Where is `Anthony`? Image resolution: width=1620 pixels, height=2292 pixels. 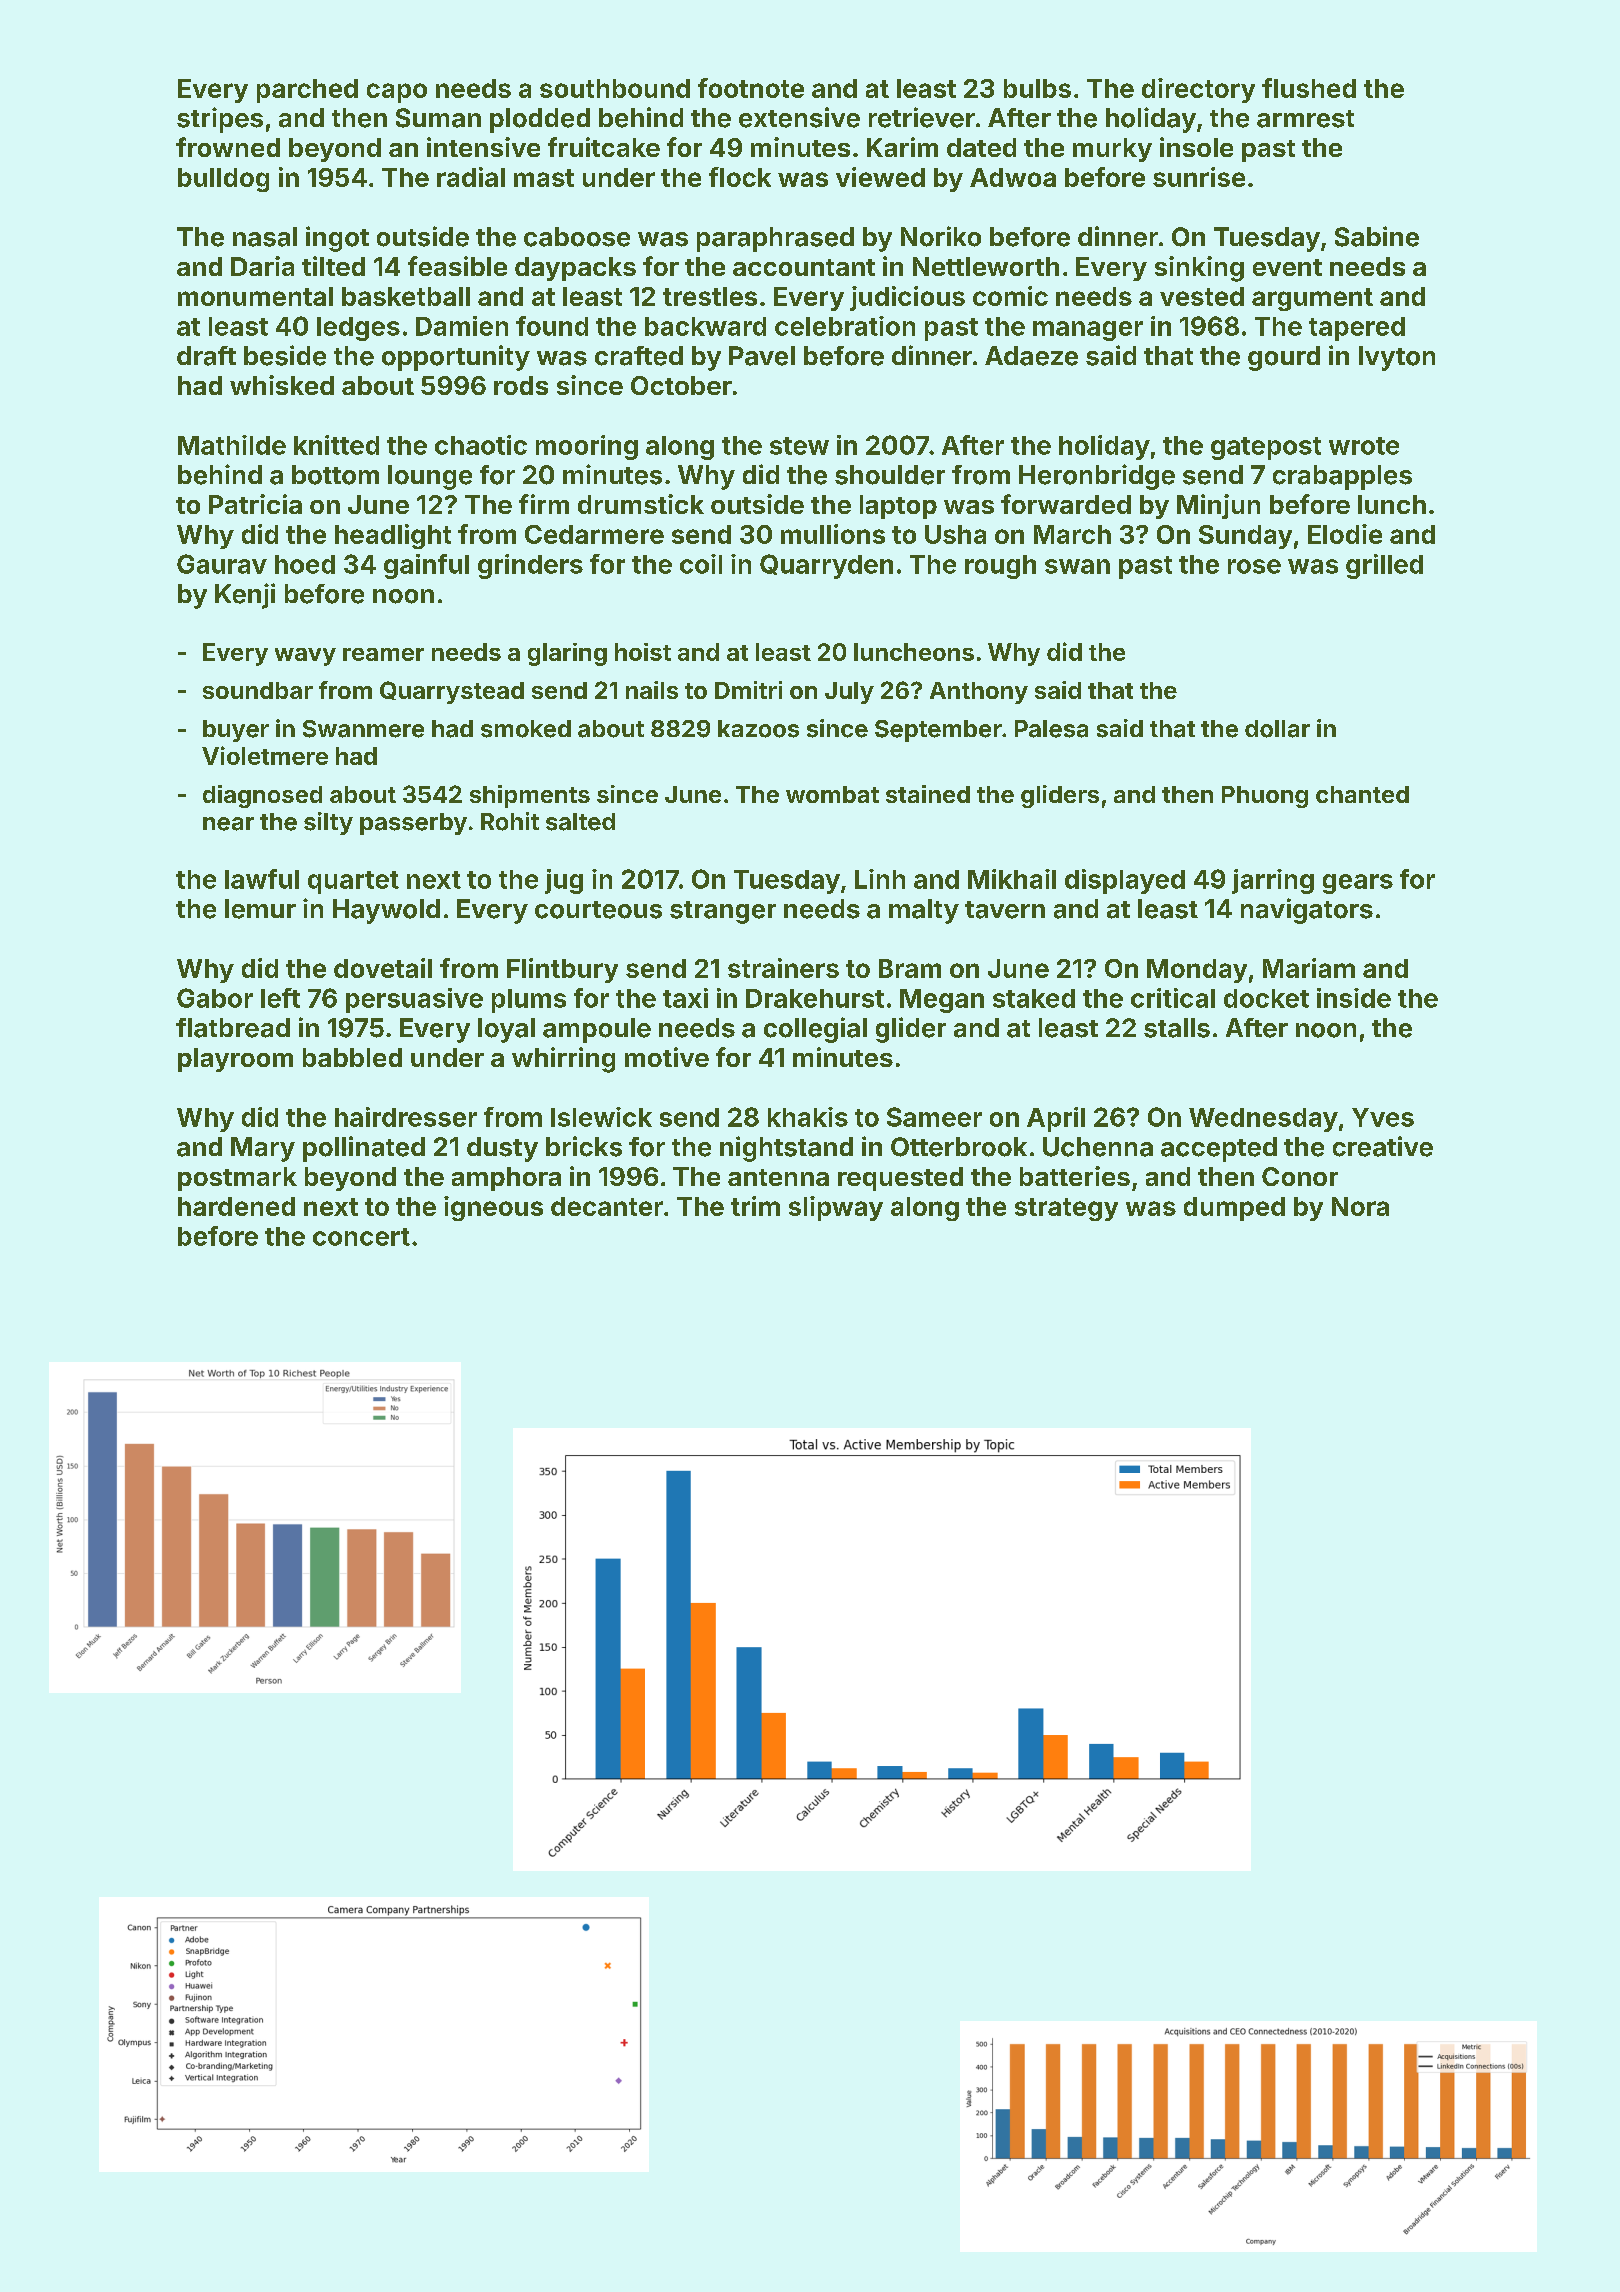 Anthony is located at coordinates (979, 693).
